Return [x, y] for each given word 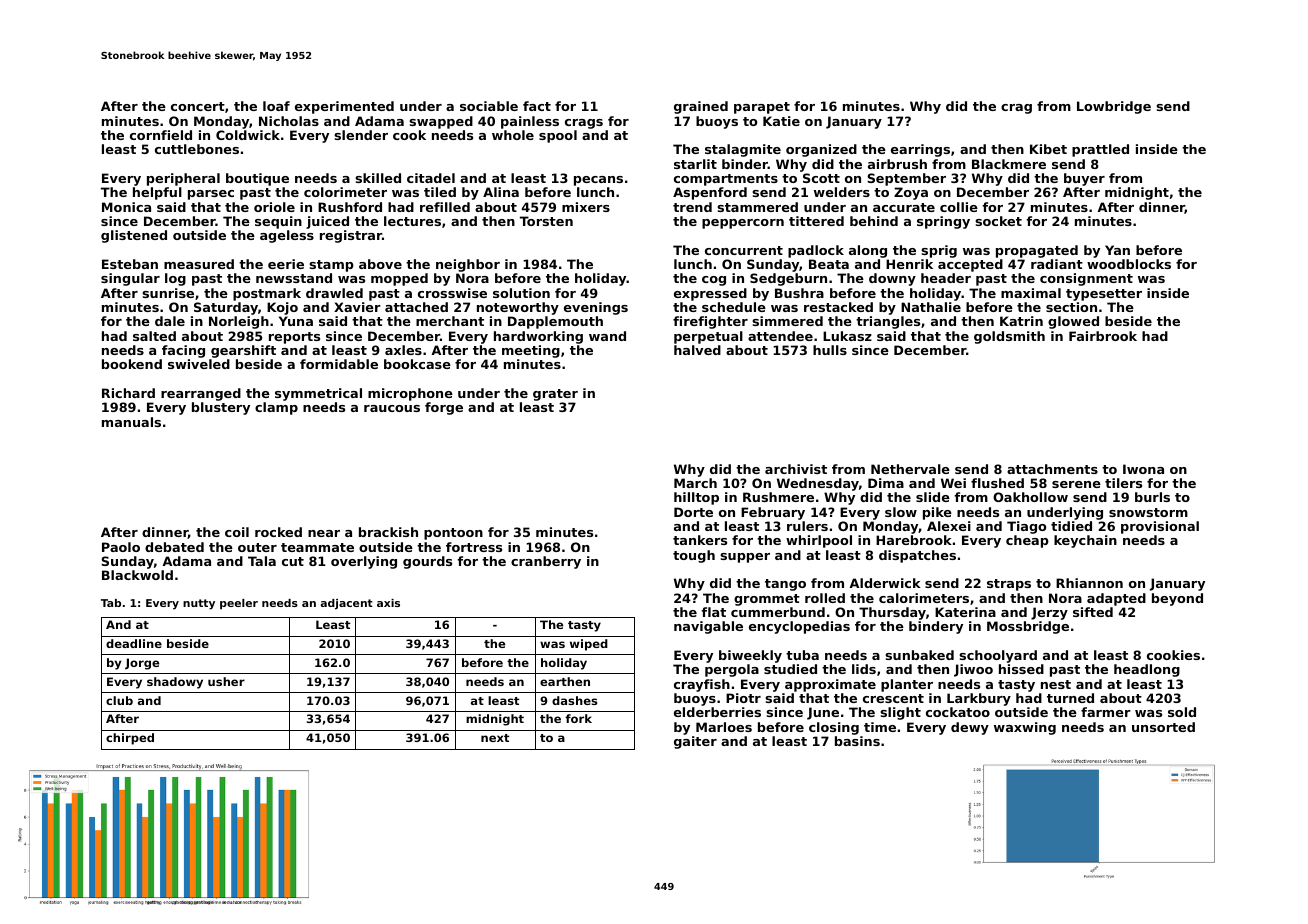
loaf [276, 106]
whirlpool [819, 541]
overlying [364, 562]
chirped [130, 739]
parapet [762, 108]
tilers [1123, 483]
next [495, 738]
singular [130, 279]
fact [537, 106]
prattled [1100, 150]
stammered [757, 207]
